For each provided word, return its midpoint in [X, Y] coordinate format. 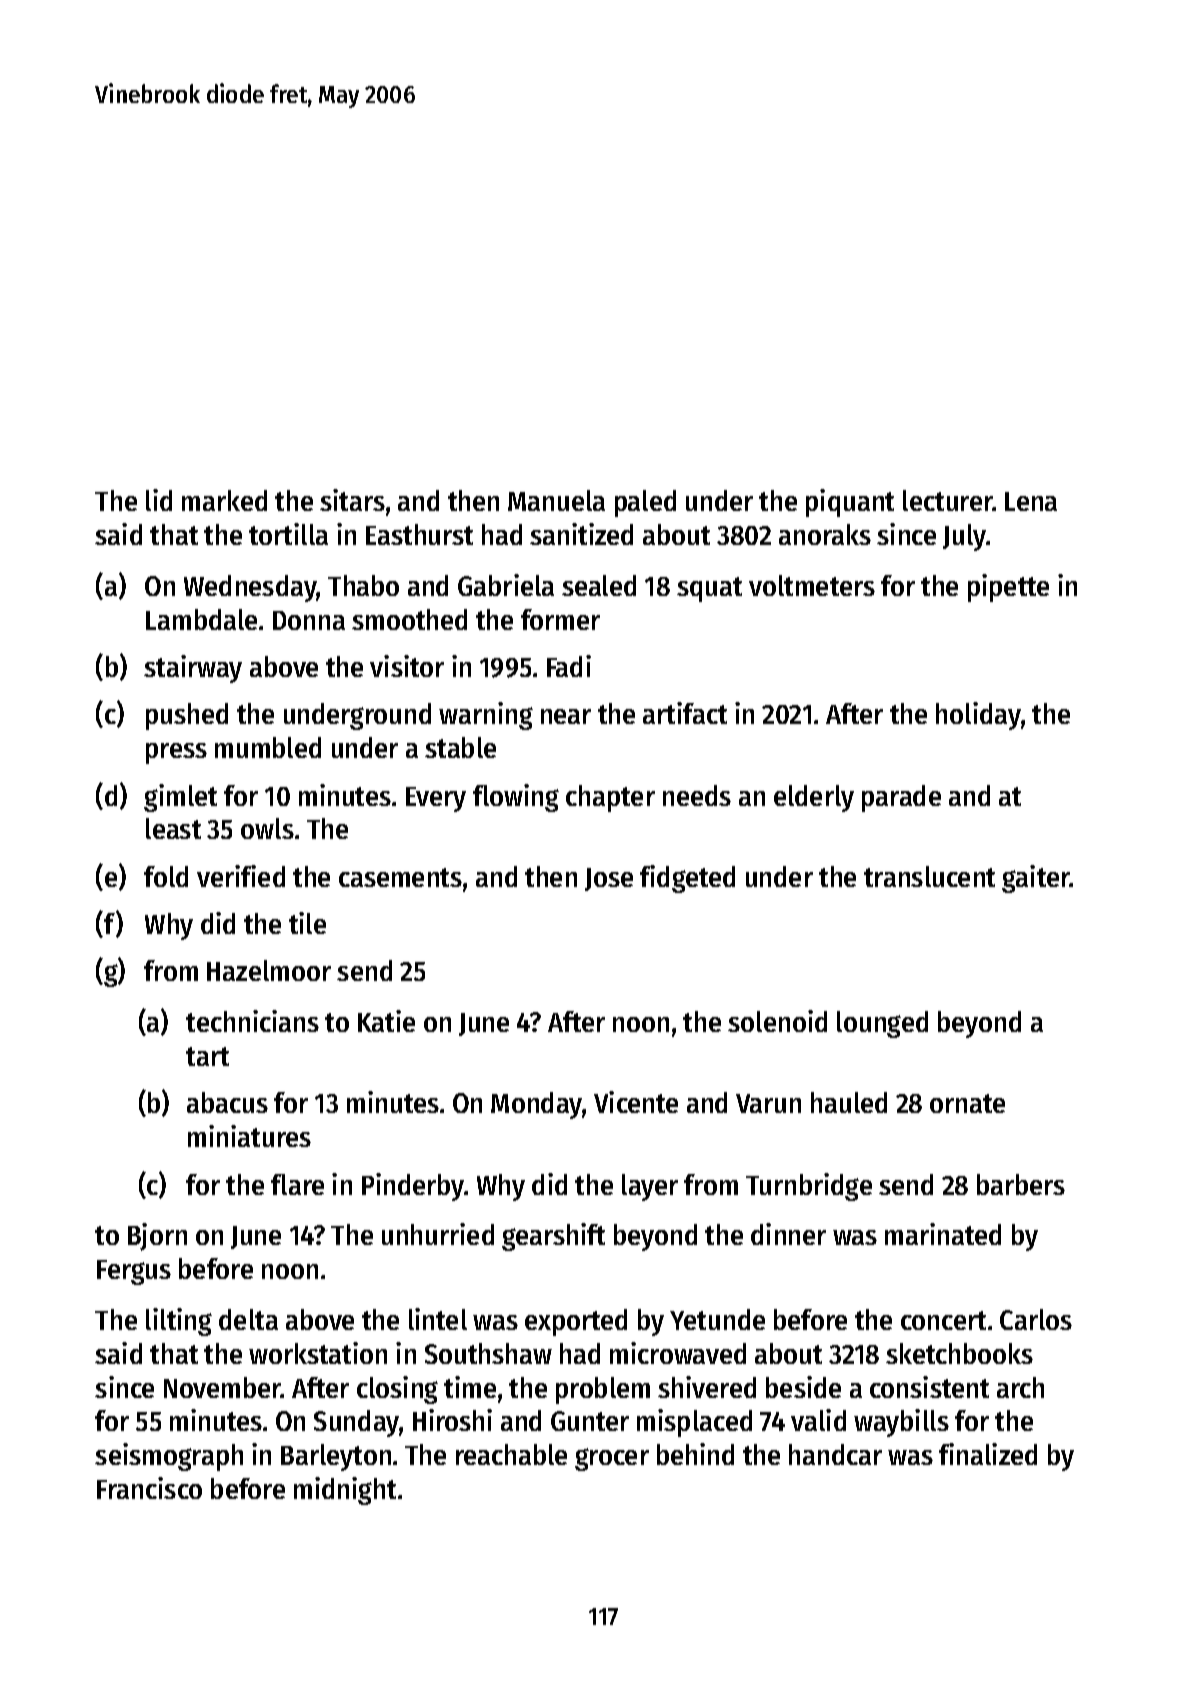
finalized [988, 1454]
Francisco [149, 1488]
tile [307, 923]
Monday [537, 1105]
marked [224, 500]
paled [645, 503]
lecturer [948, 500]
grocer [612, 1459]
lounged [882, 1024]
